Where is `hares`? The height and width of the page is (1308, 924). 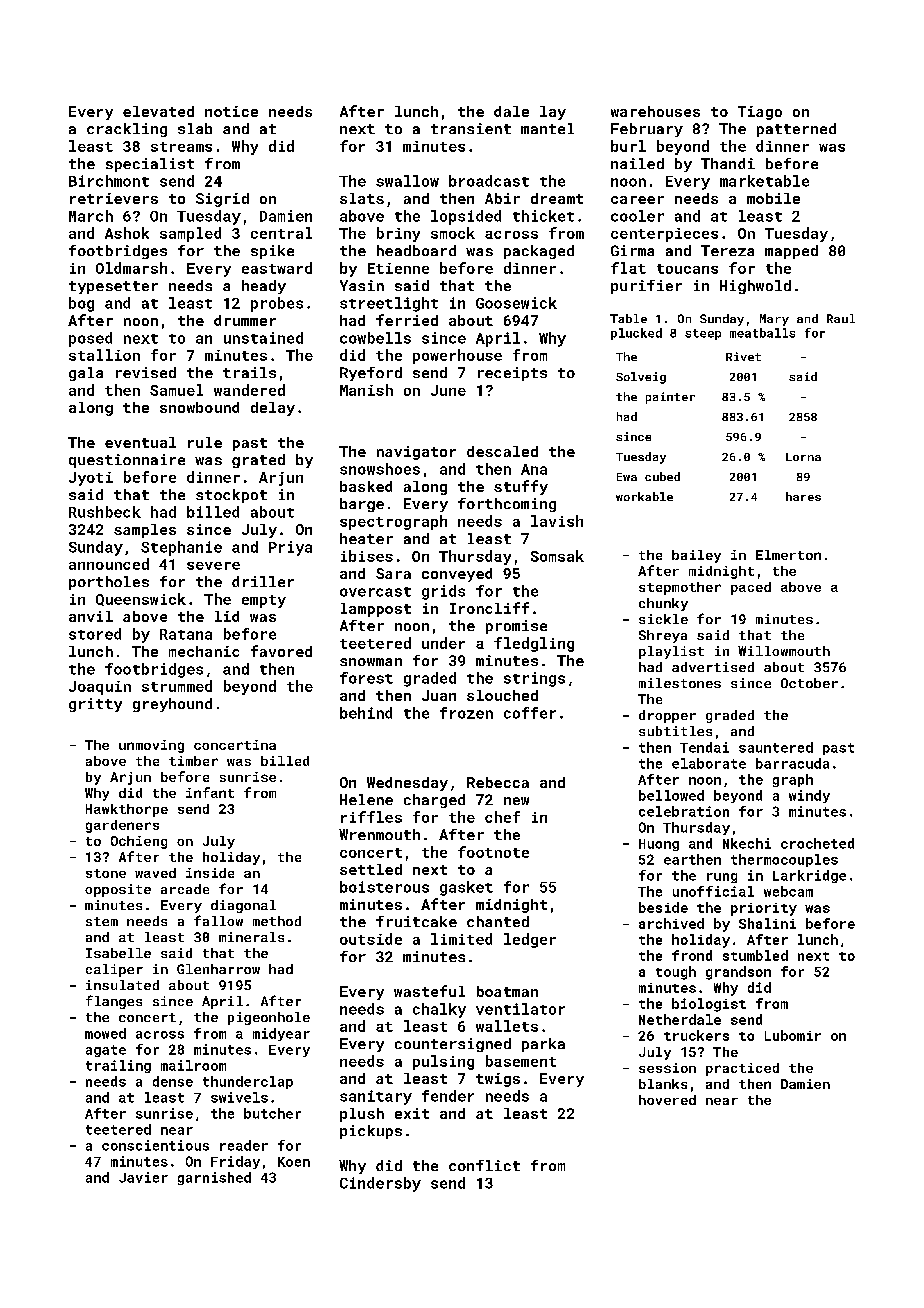 hares is located at coordinates (803, 496).
